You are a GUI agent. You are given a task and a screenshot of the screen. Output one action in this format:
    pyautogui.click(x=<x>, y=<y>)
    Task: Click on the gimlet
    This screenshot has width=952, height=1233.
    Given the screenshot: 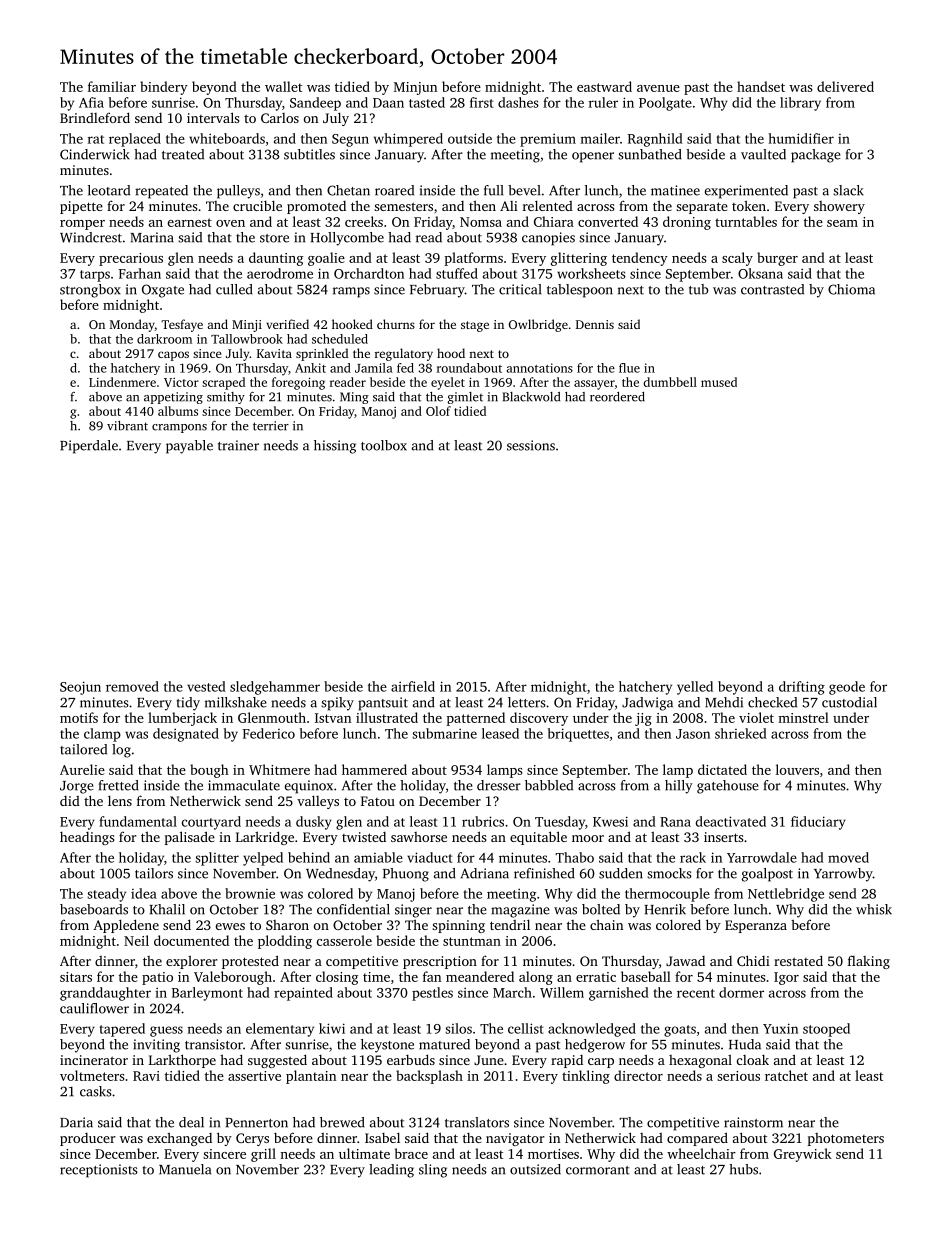 What is the action you would take?
    pyautogui.click(x=465, y=398)
